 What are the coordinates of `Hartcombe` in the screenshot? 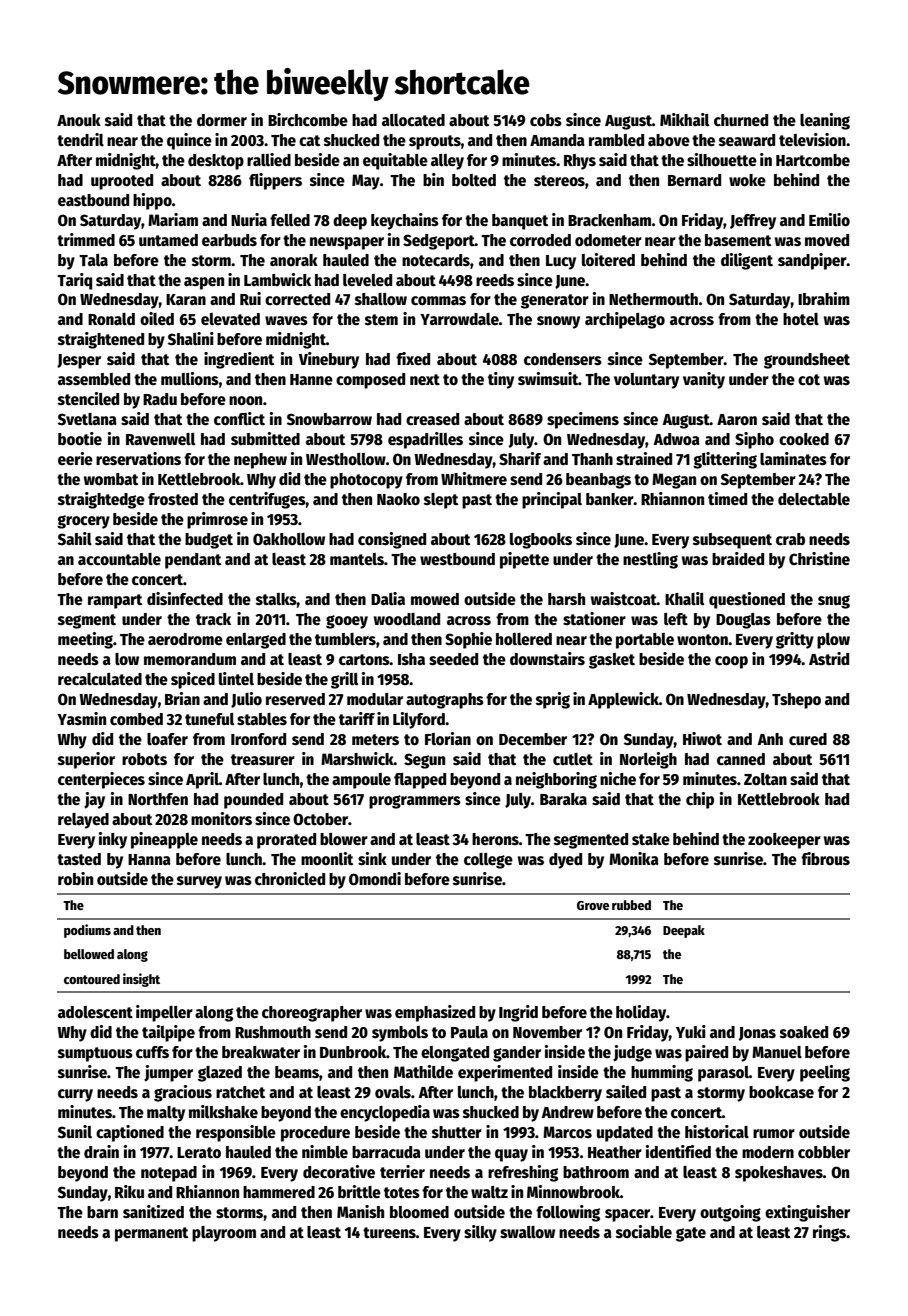 It's located at (813, 160).
